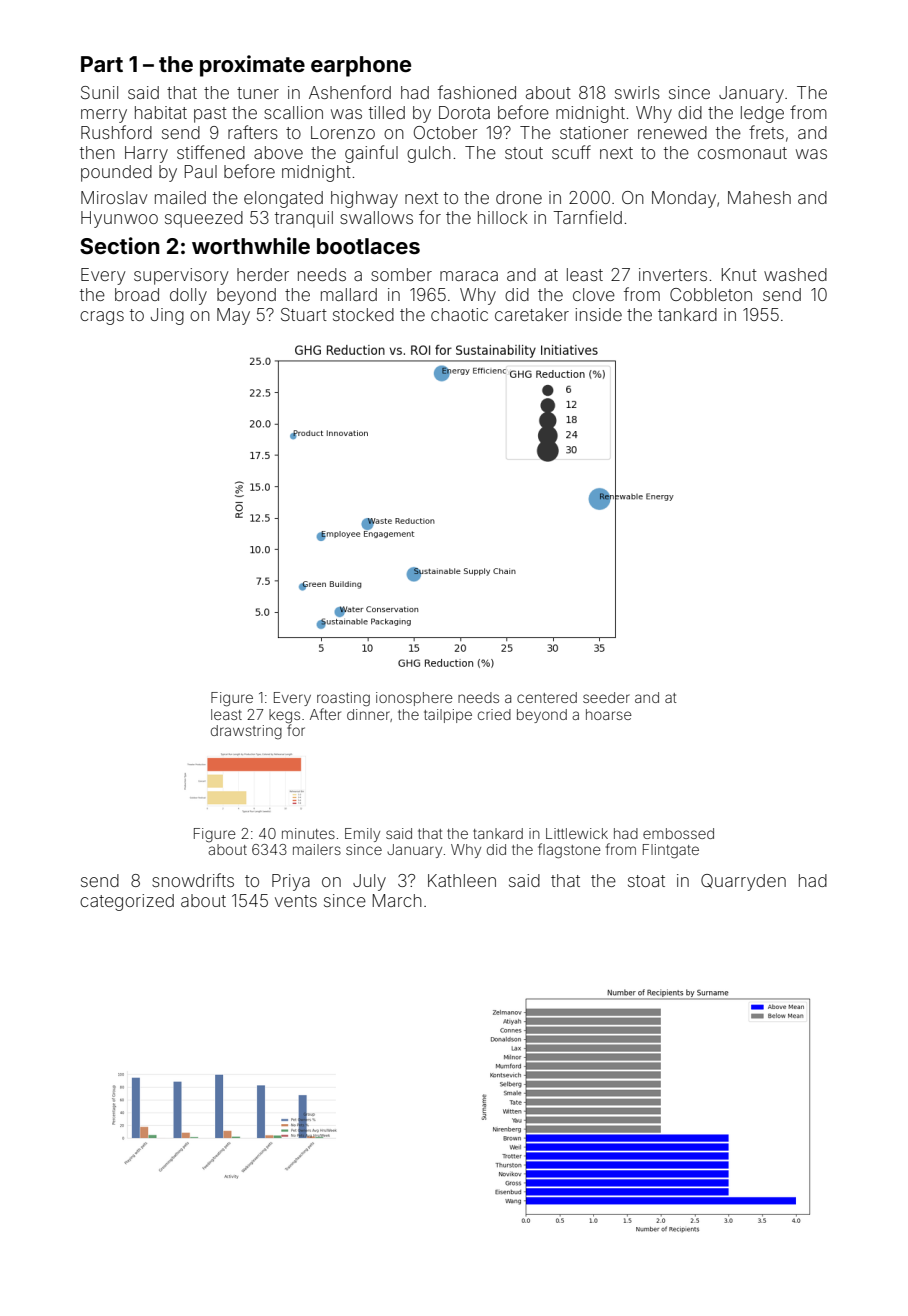 Image resolution: width=908 pixels, height=1316 pixels. What do you see at coordinates (119, 219) in the page?
I see `Hyunwoo` at bounding box center [119, 219].
